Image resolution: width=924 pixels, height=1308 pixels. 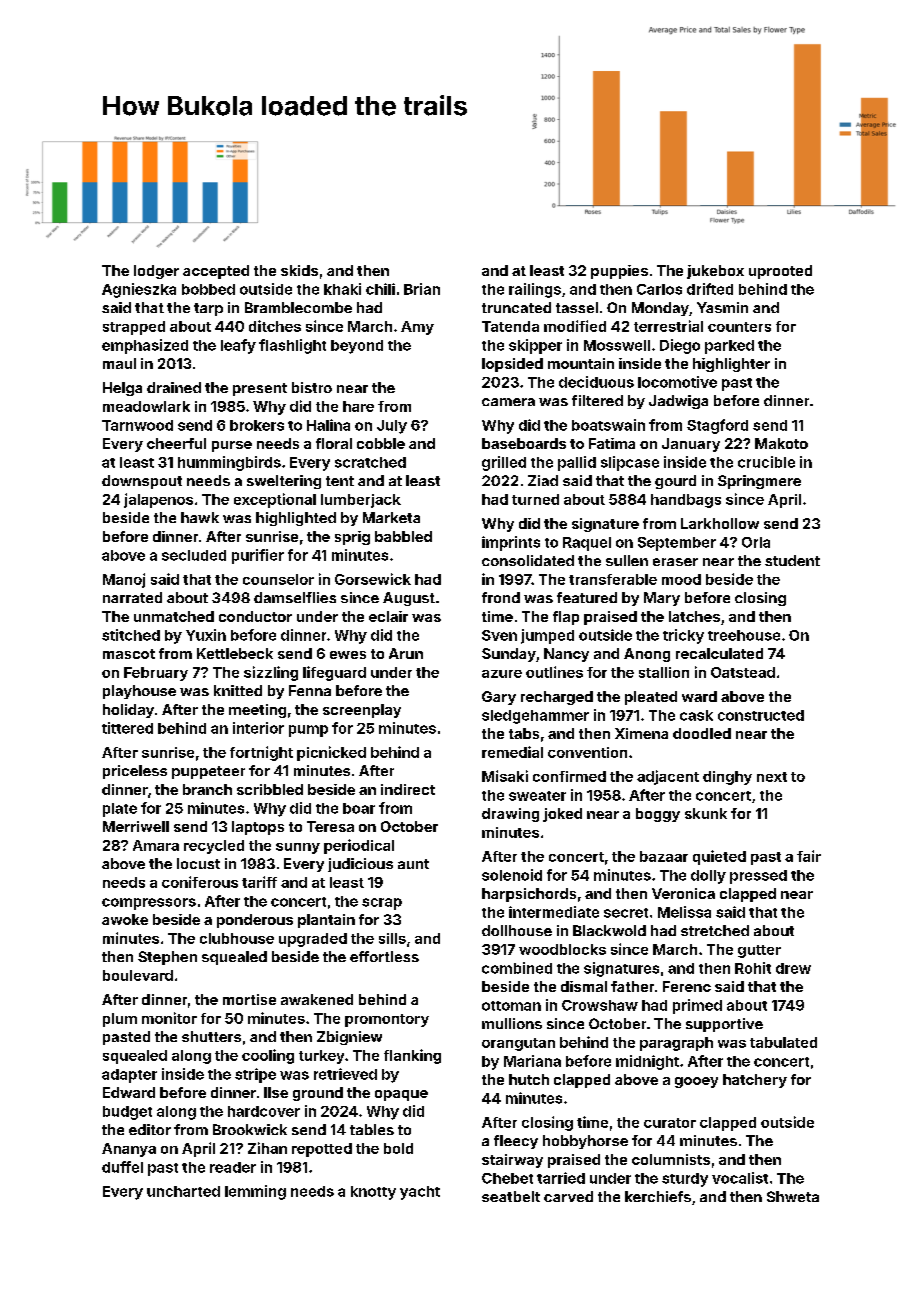 I want to click on puppies, so click(x=619, y=272).
